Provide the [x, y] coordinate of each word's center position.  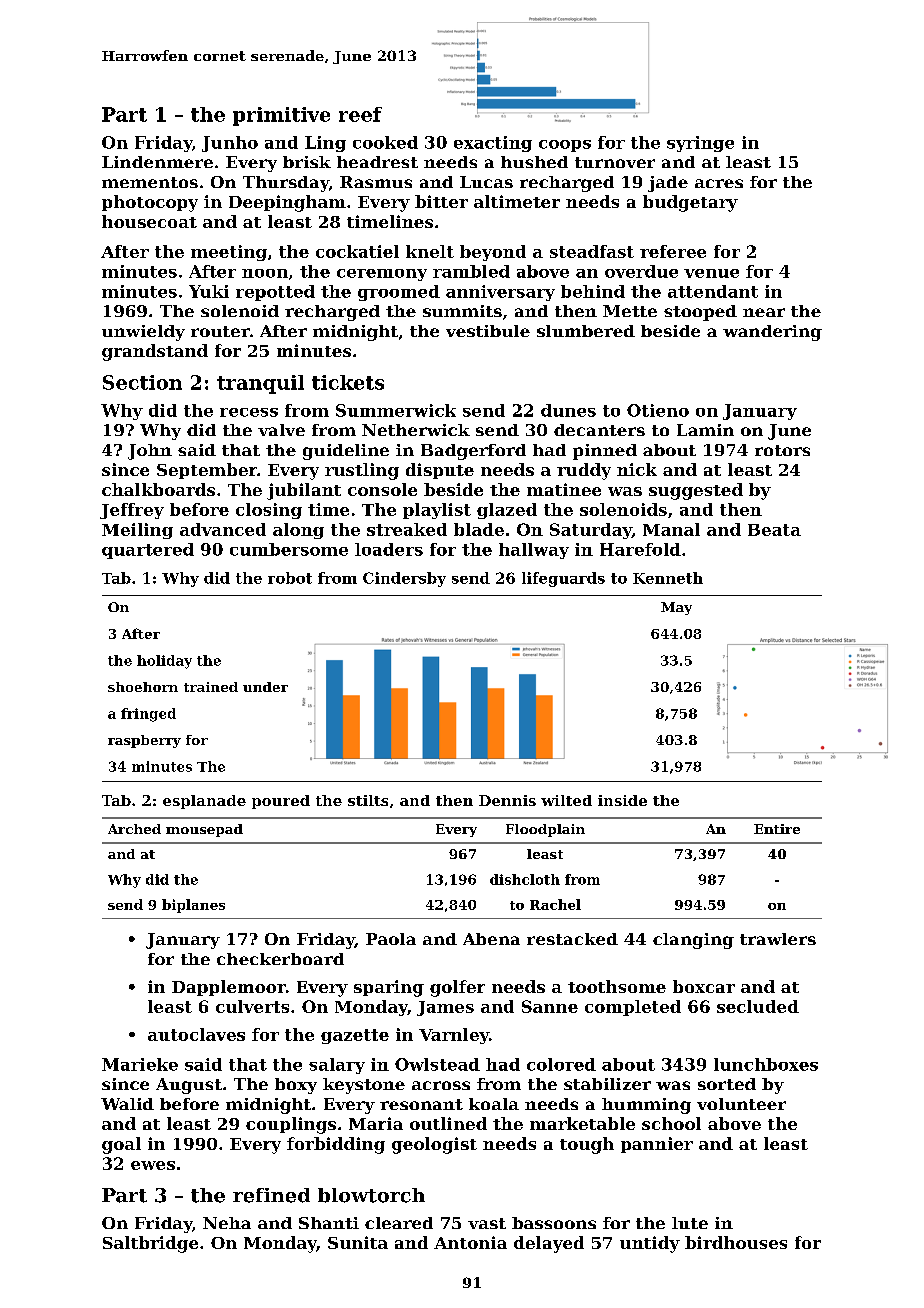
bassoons [554, 1223]
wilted [566, 800]
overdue [641, 271]
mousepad [204, 830]
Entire [777, 829]
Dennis [507, 800]
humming [646, 1106]
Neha [227, 1223]
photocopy [150, 203]
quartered [148, 551]
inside [622, 800]
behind [593, 291]
